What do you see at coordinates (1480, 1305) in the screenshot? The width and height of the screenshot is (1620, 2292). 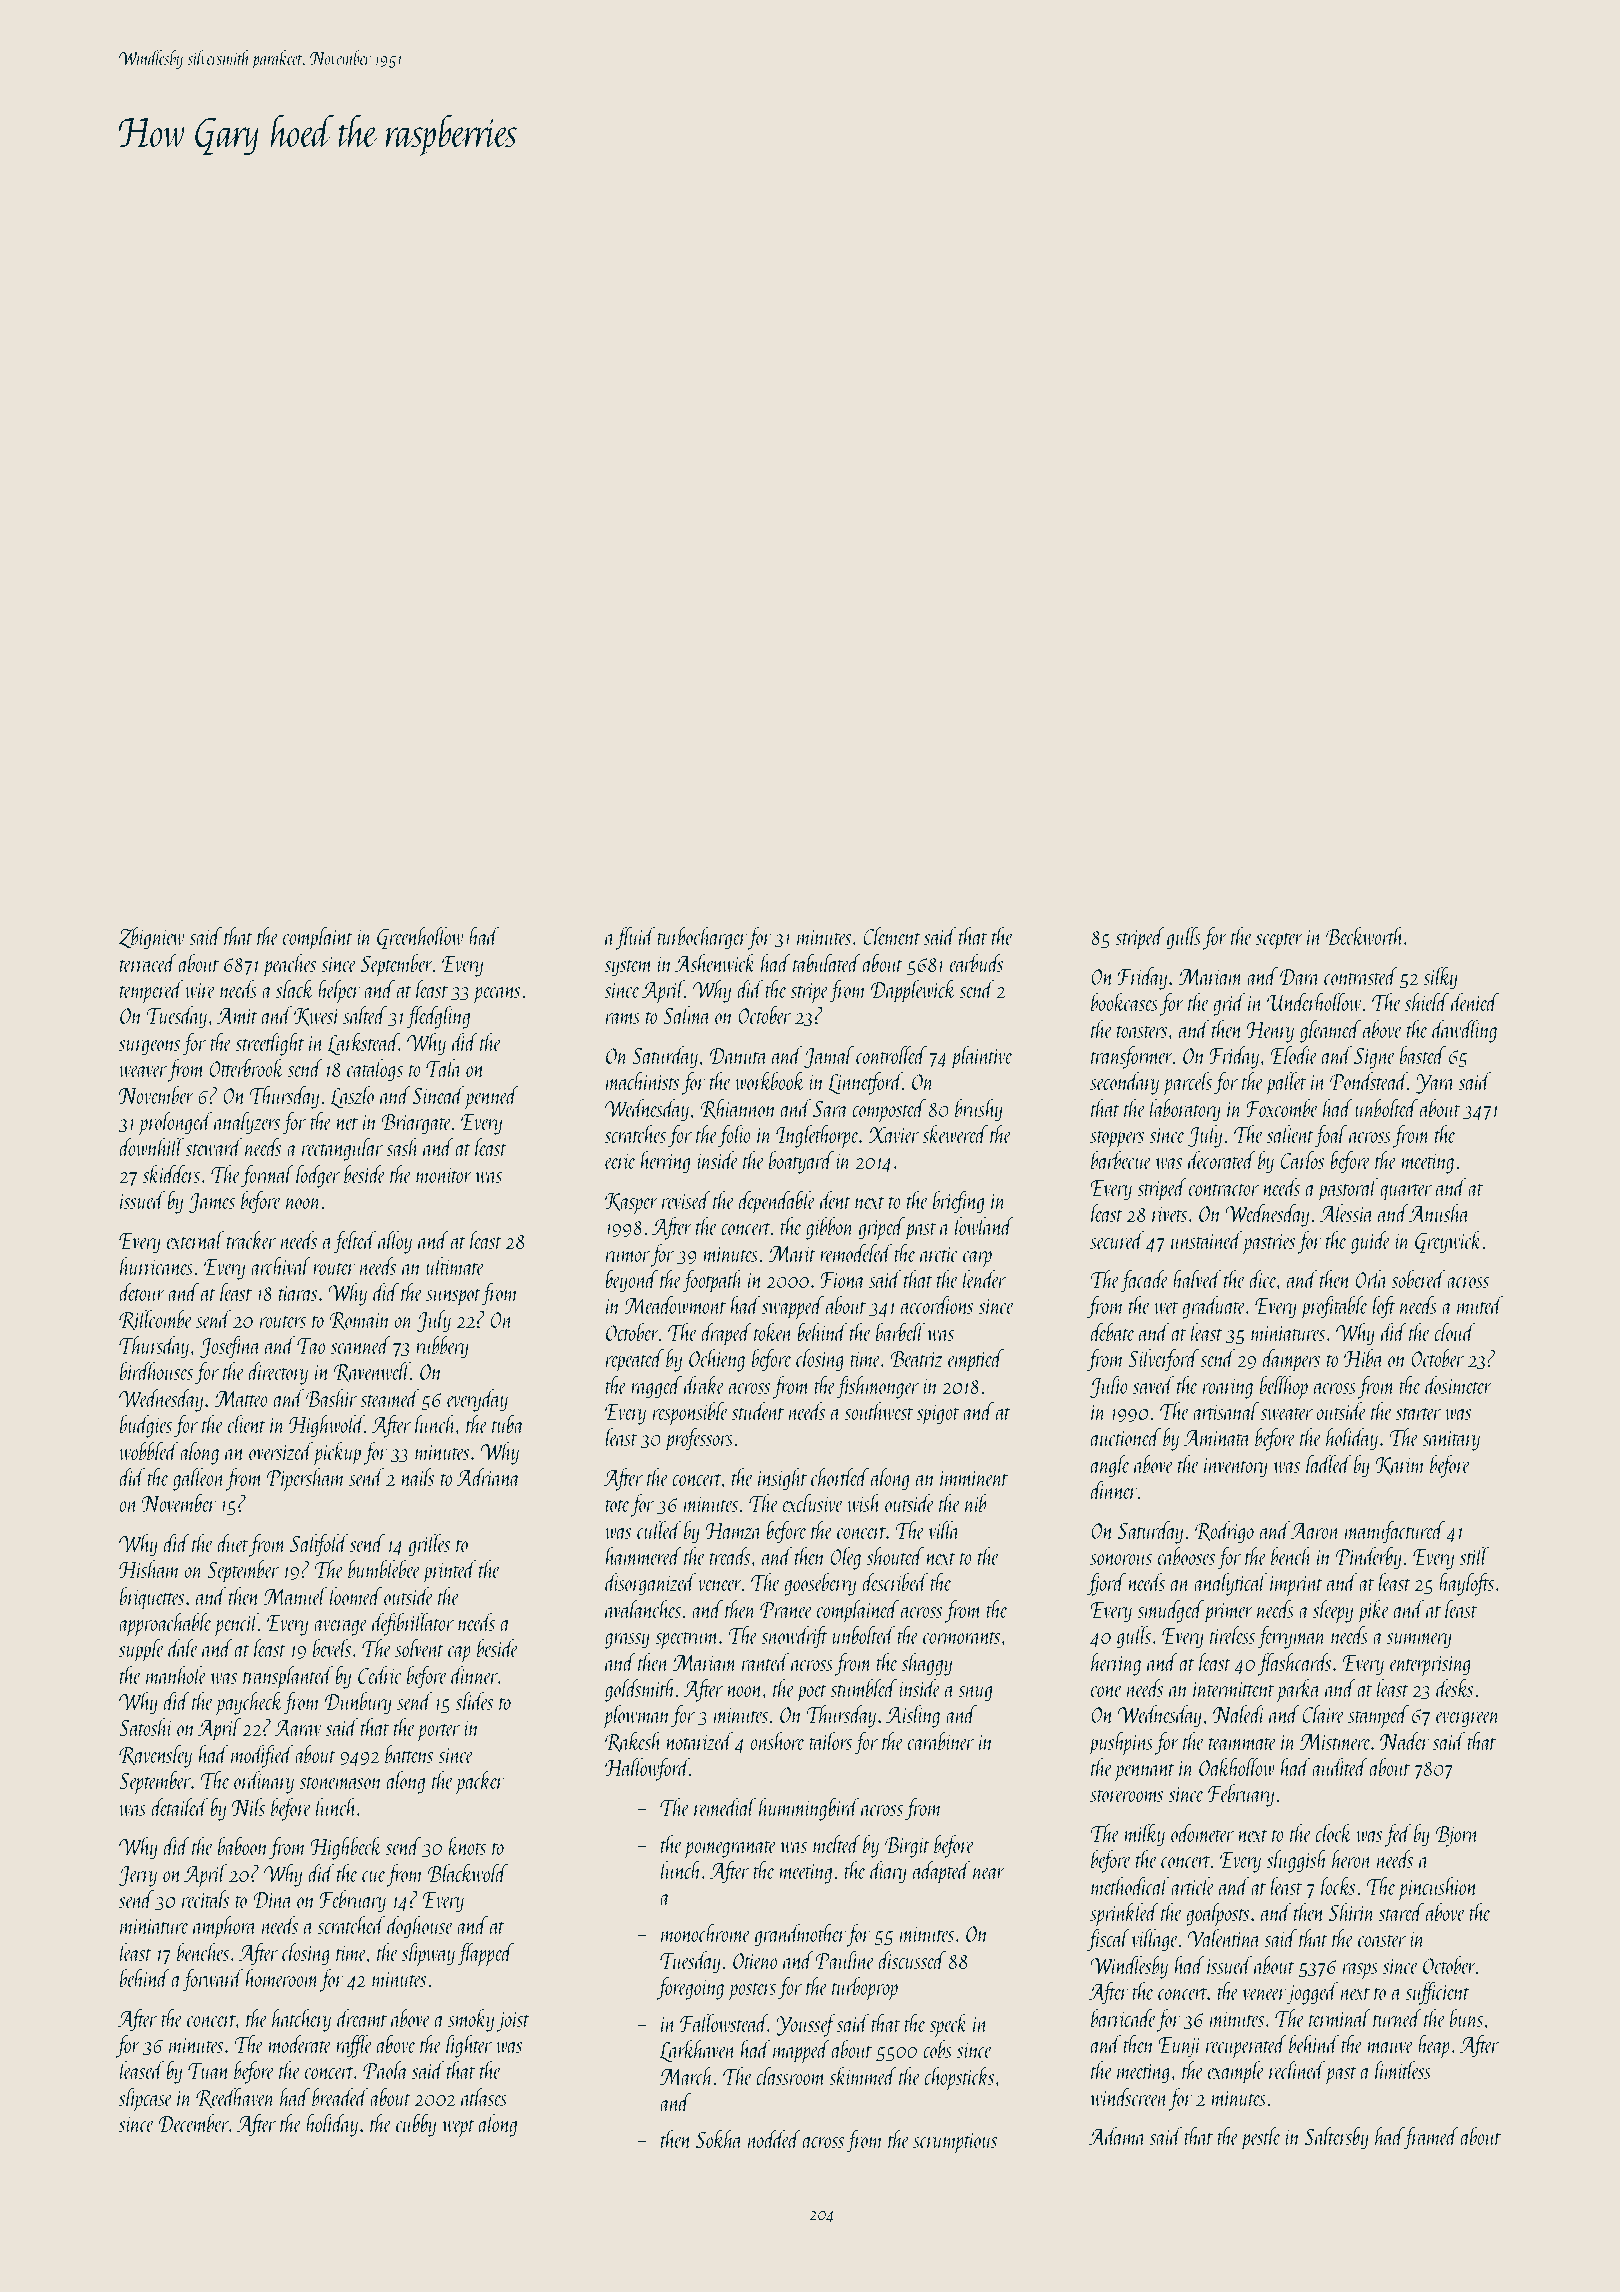 I see `muted` at bounding box center [1480, 1305].
